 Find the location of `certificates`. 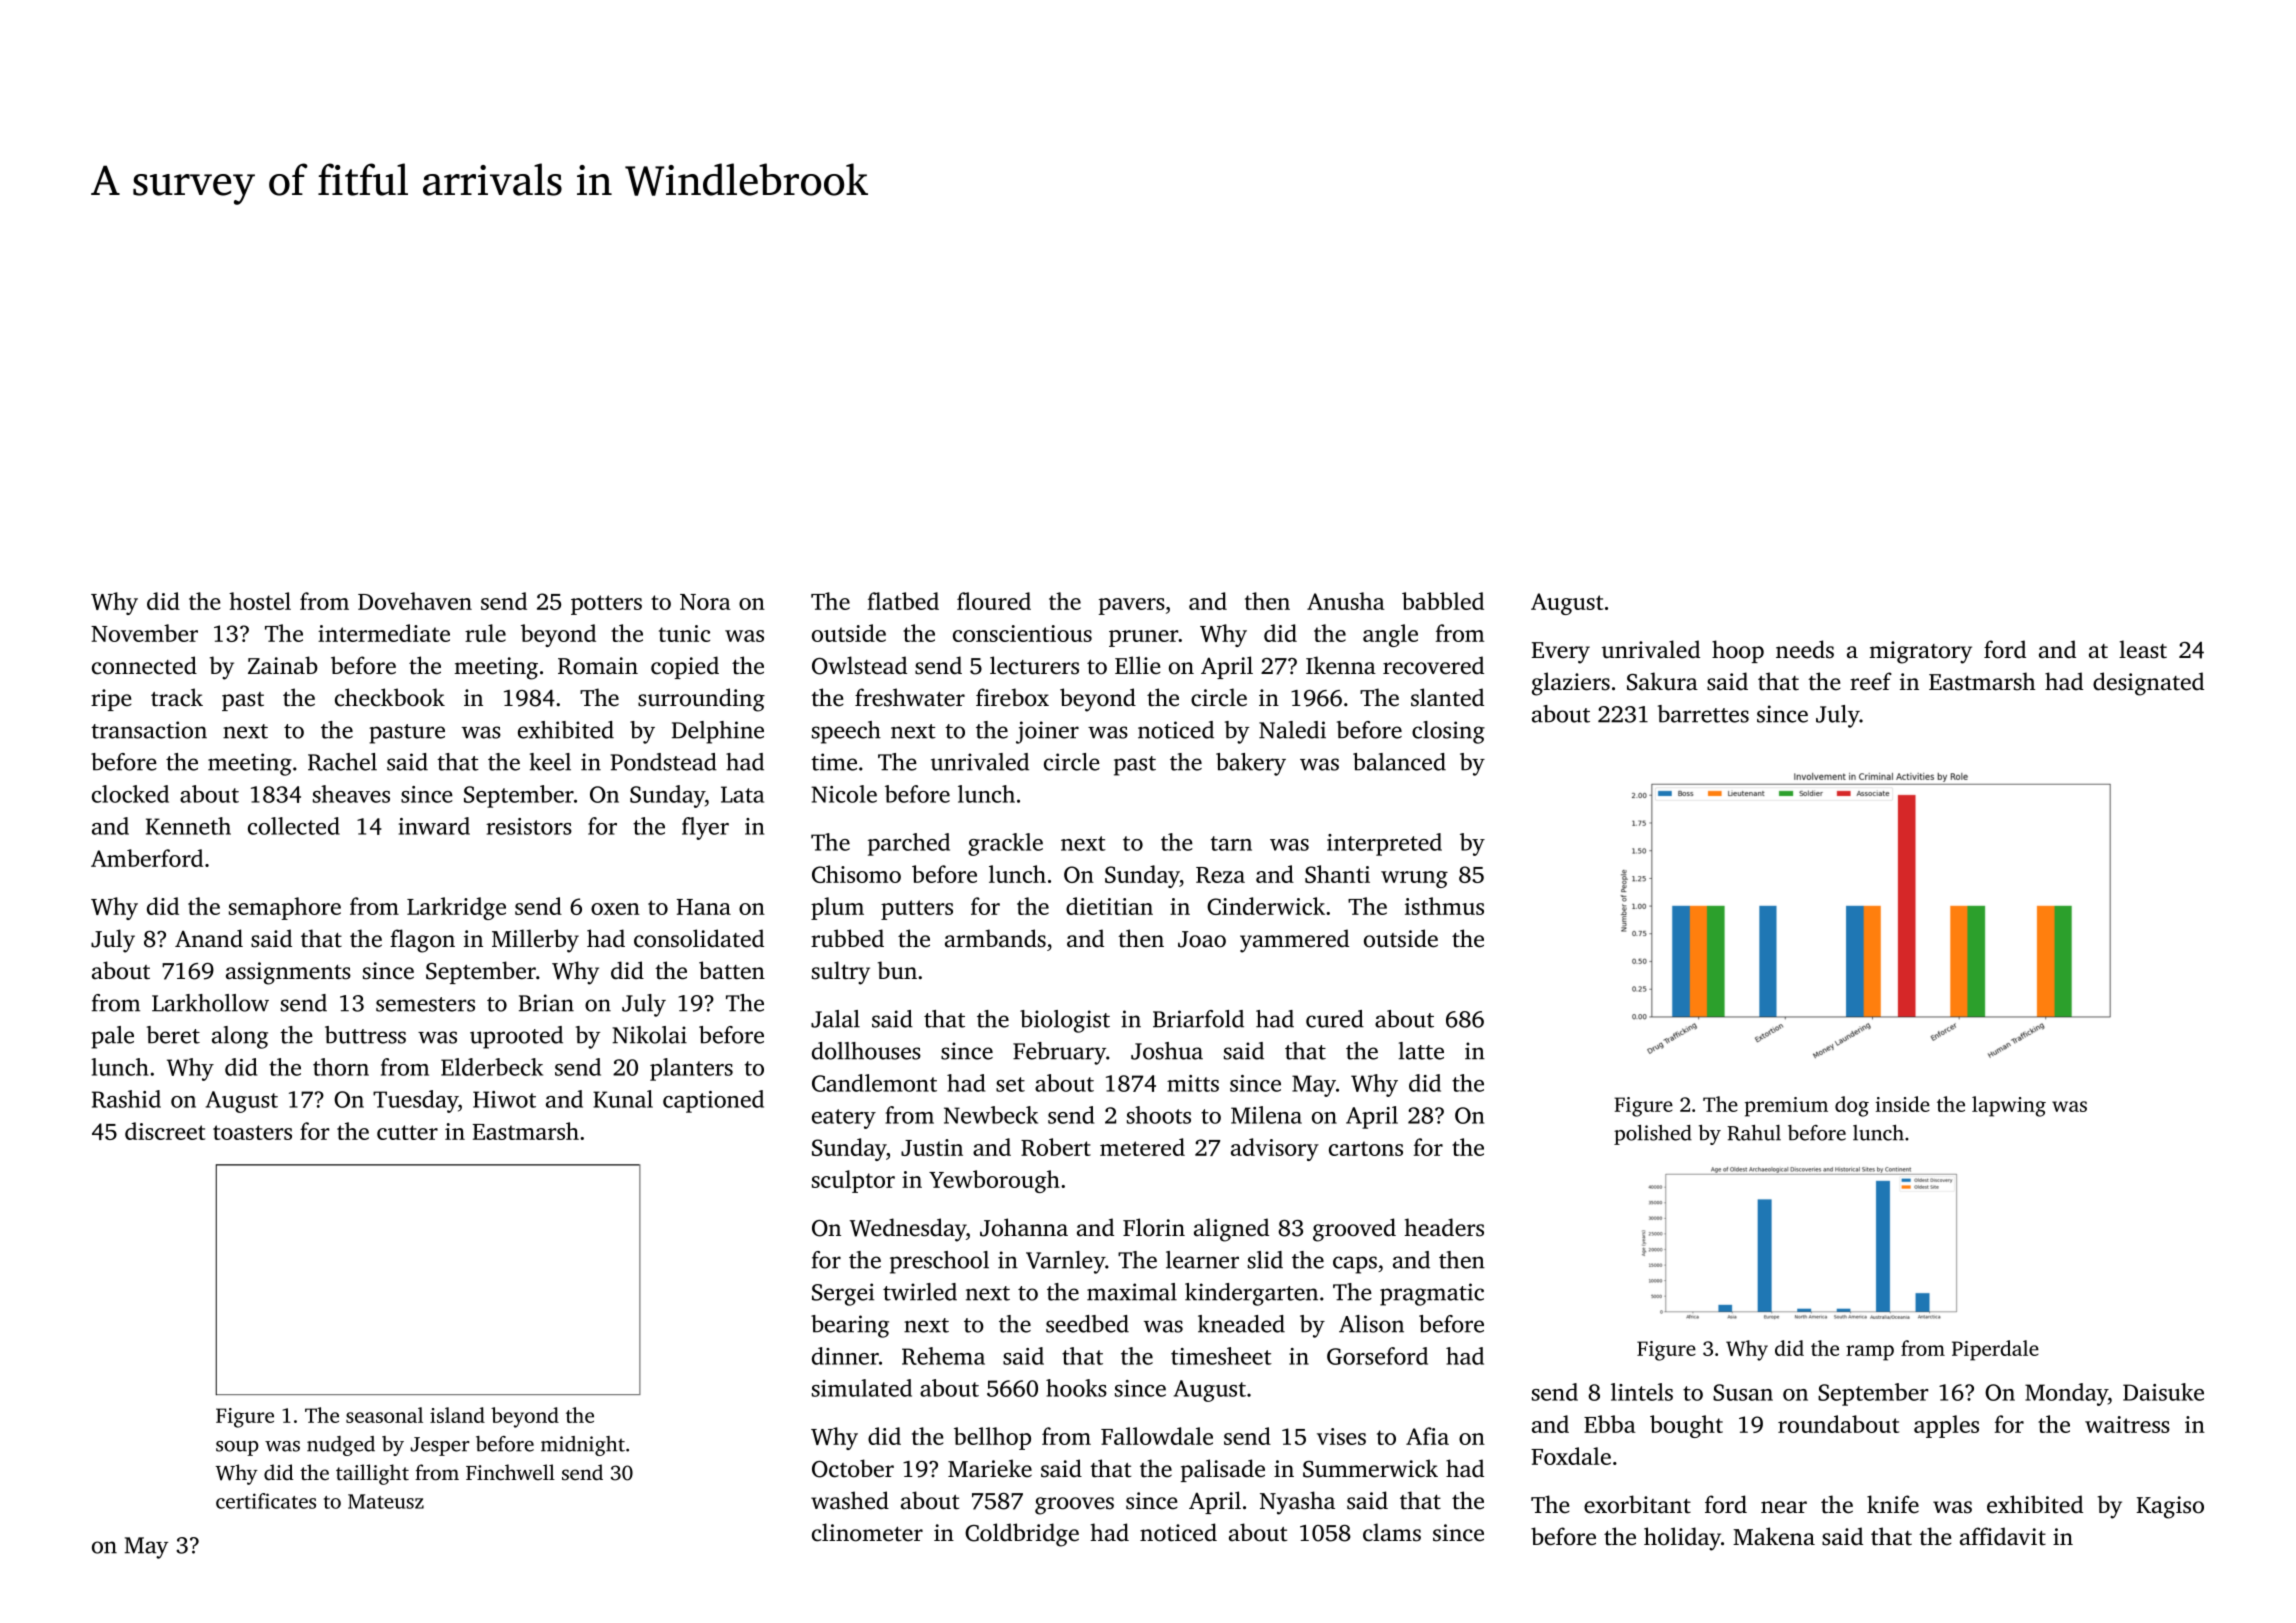

certificates is located at coordinates (266, 1501).
